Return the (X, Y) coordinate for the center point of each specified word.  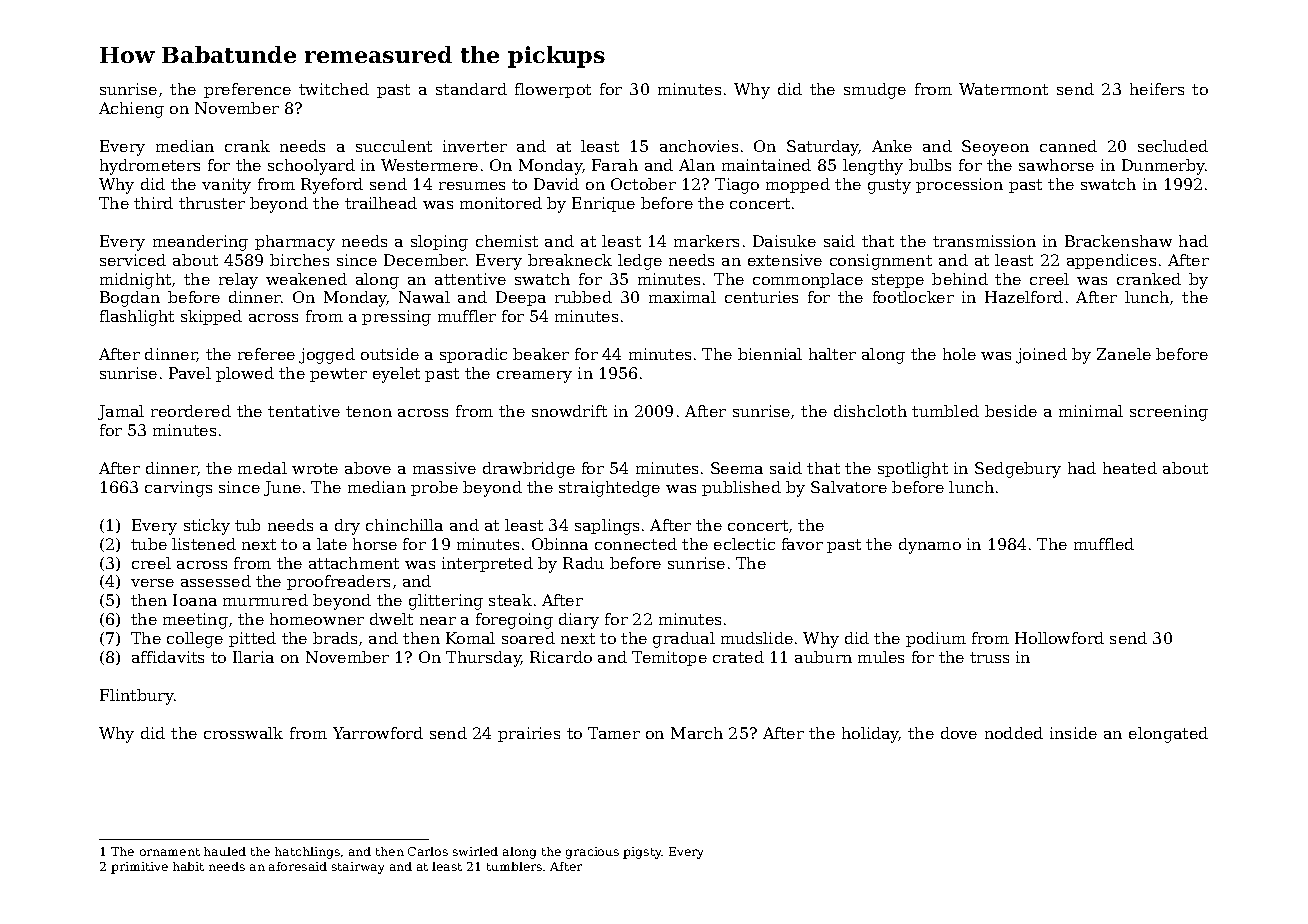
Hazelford (1024, 297)
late (332, 544)
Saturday (823, 148)
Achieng (131, 110)
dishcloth (870, 411)
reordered (191, 411)
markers (706, 241)
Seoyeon (995, 148)
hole (959, 354)
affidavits (168, 657)
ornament (170, 852)
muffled (1104, 544)
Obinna (560, 544)
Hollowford (1059, 638)
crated (738, 657)
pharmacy (295, 243)
